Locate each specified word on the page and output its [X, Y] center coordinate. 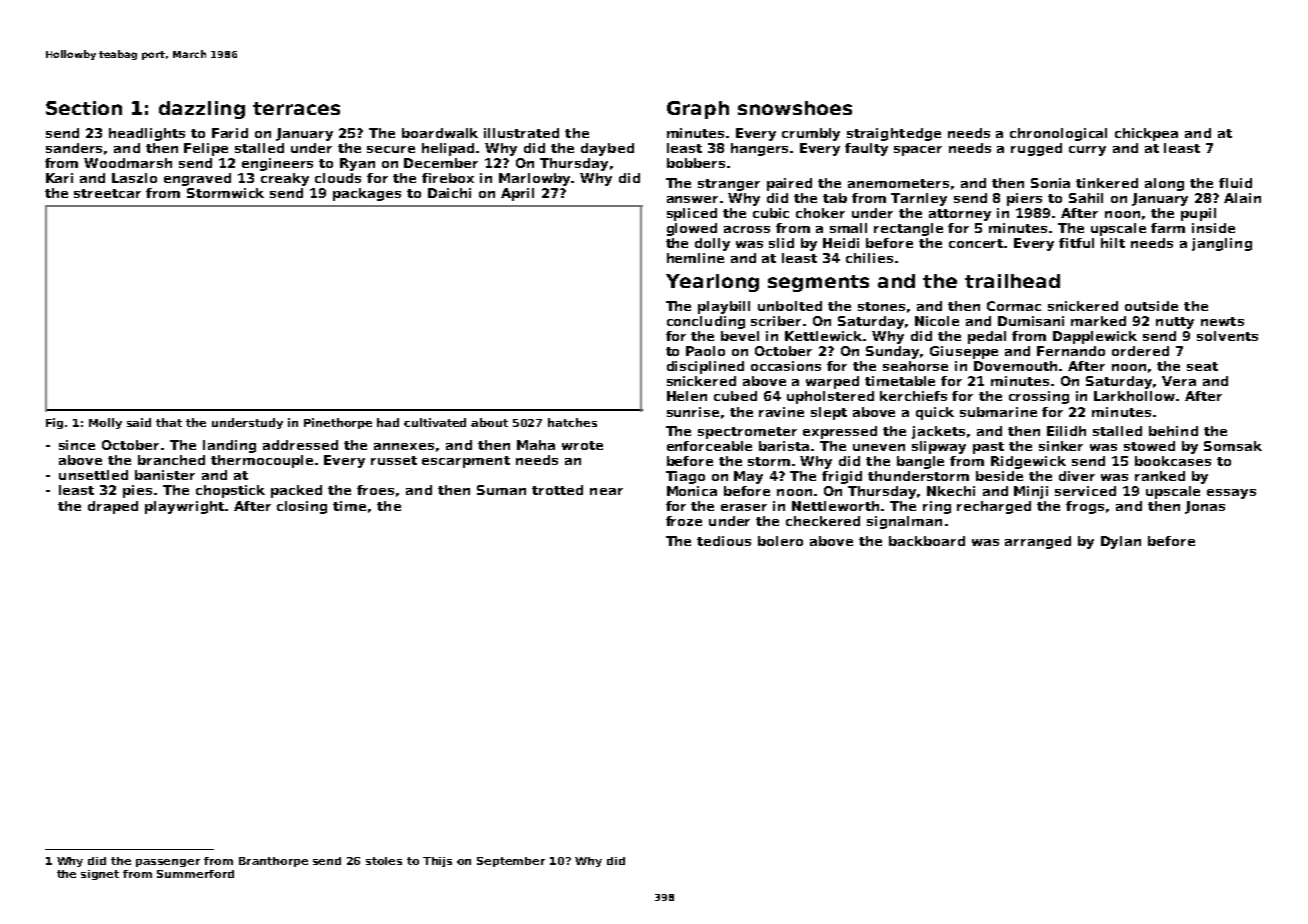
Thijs [437, 862]
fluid [1235, 183]
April [517, 194]
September [511, 862]
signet [100, 875]
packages [367, 194]
